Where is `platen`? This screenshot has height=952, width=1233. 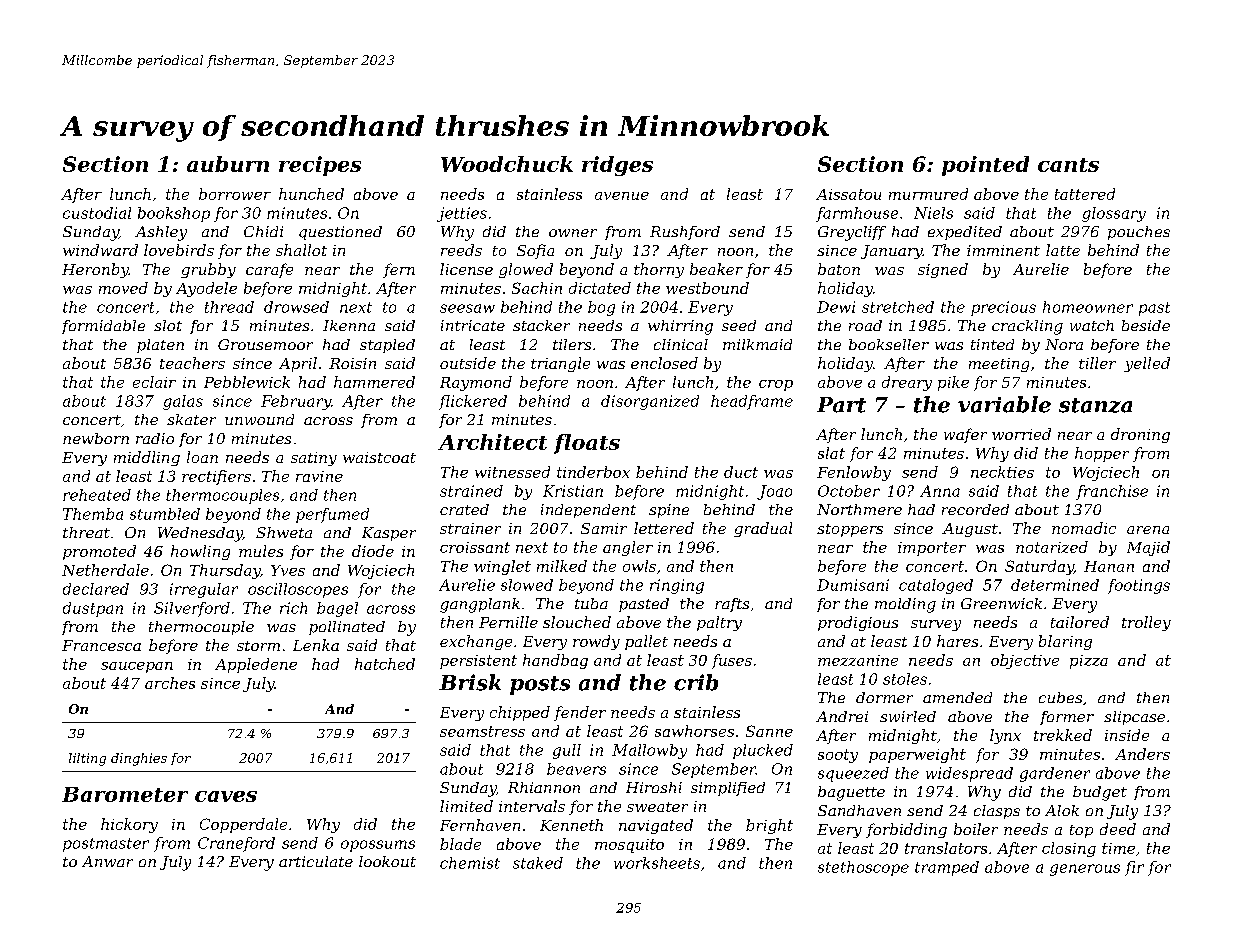
platen is located at coordinates (160, 346).
